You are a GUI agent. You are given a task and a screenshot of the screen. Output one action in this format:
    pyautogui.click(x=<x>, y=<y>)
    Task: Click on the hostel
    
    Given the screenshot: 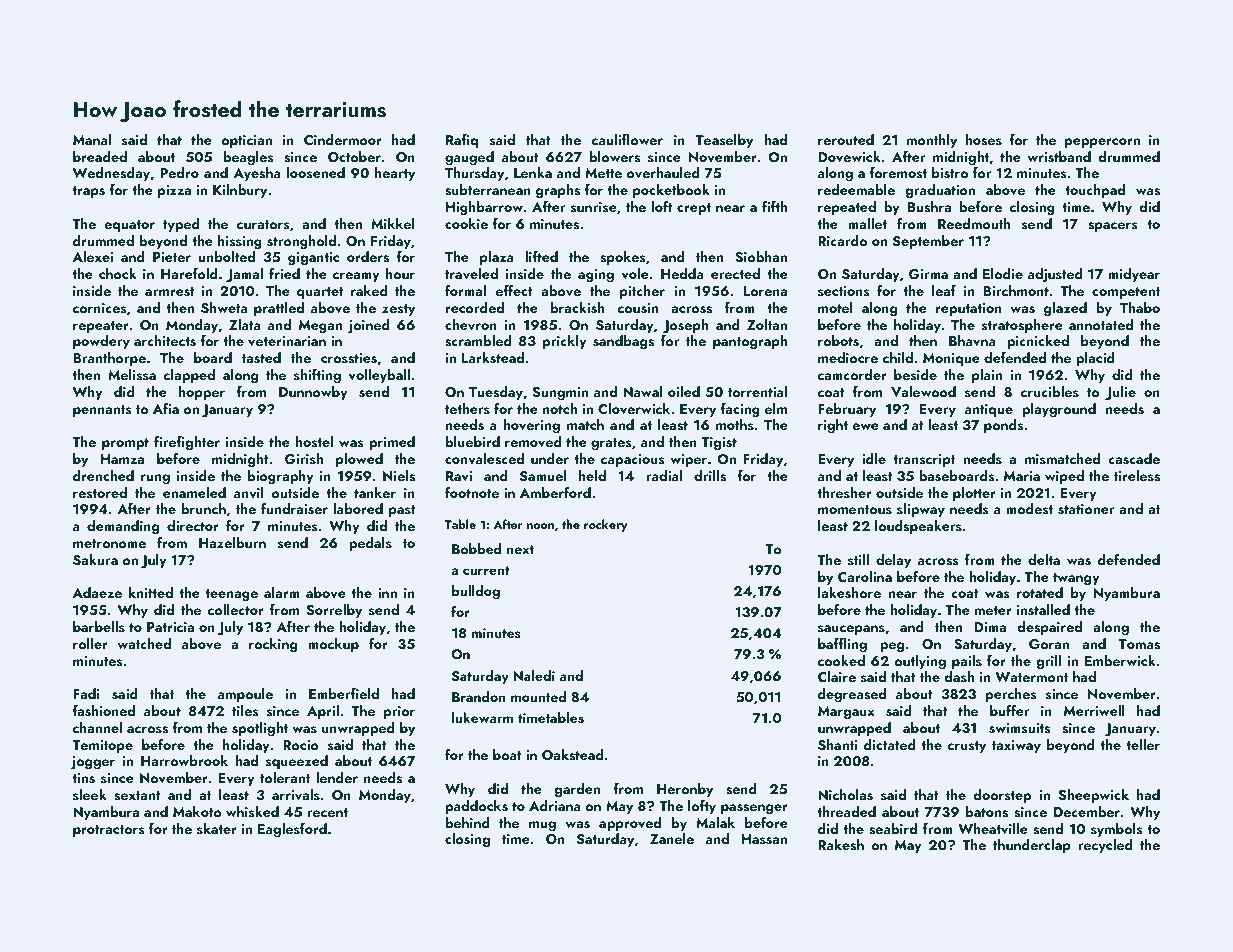 What is the action you would take?
    pyautogui.click(x=314, y=441)
